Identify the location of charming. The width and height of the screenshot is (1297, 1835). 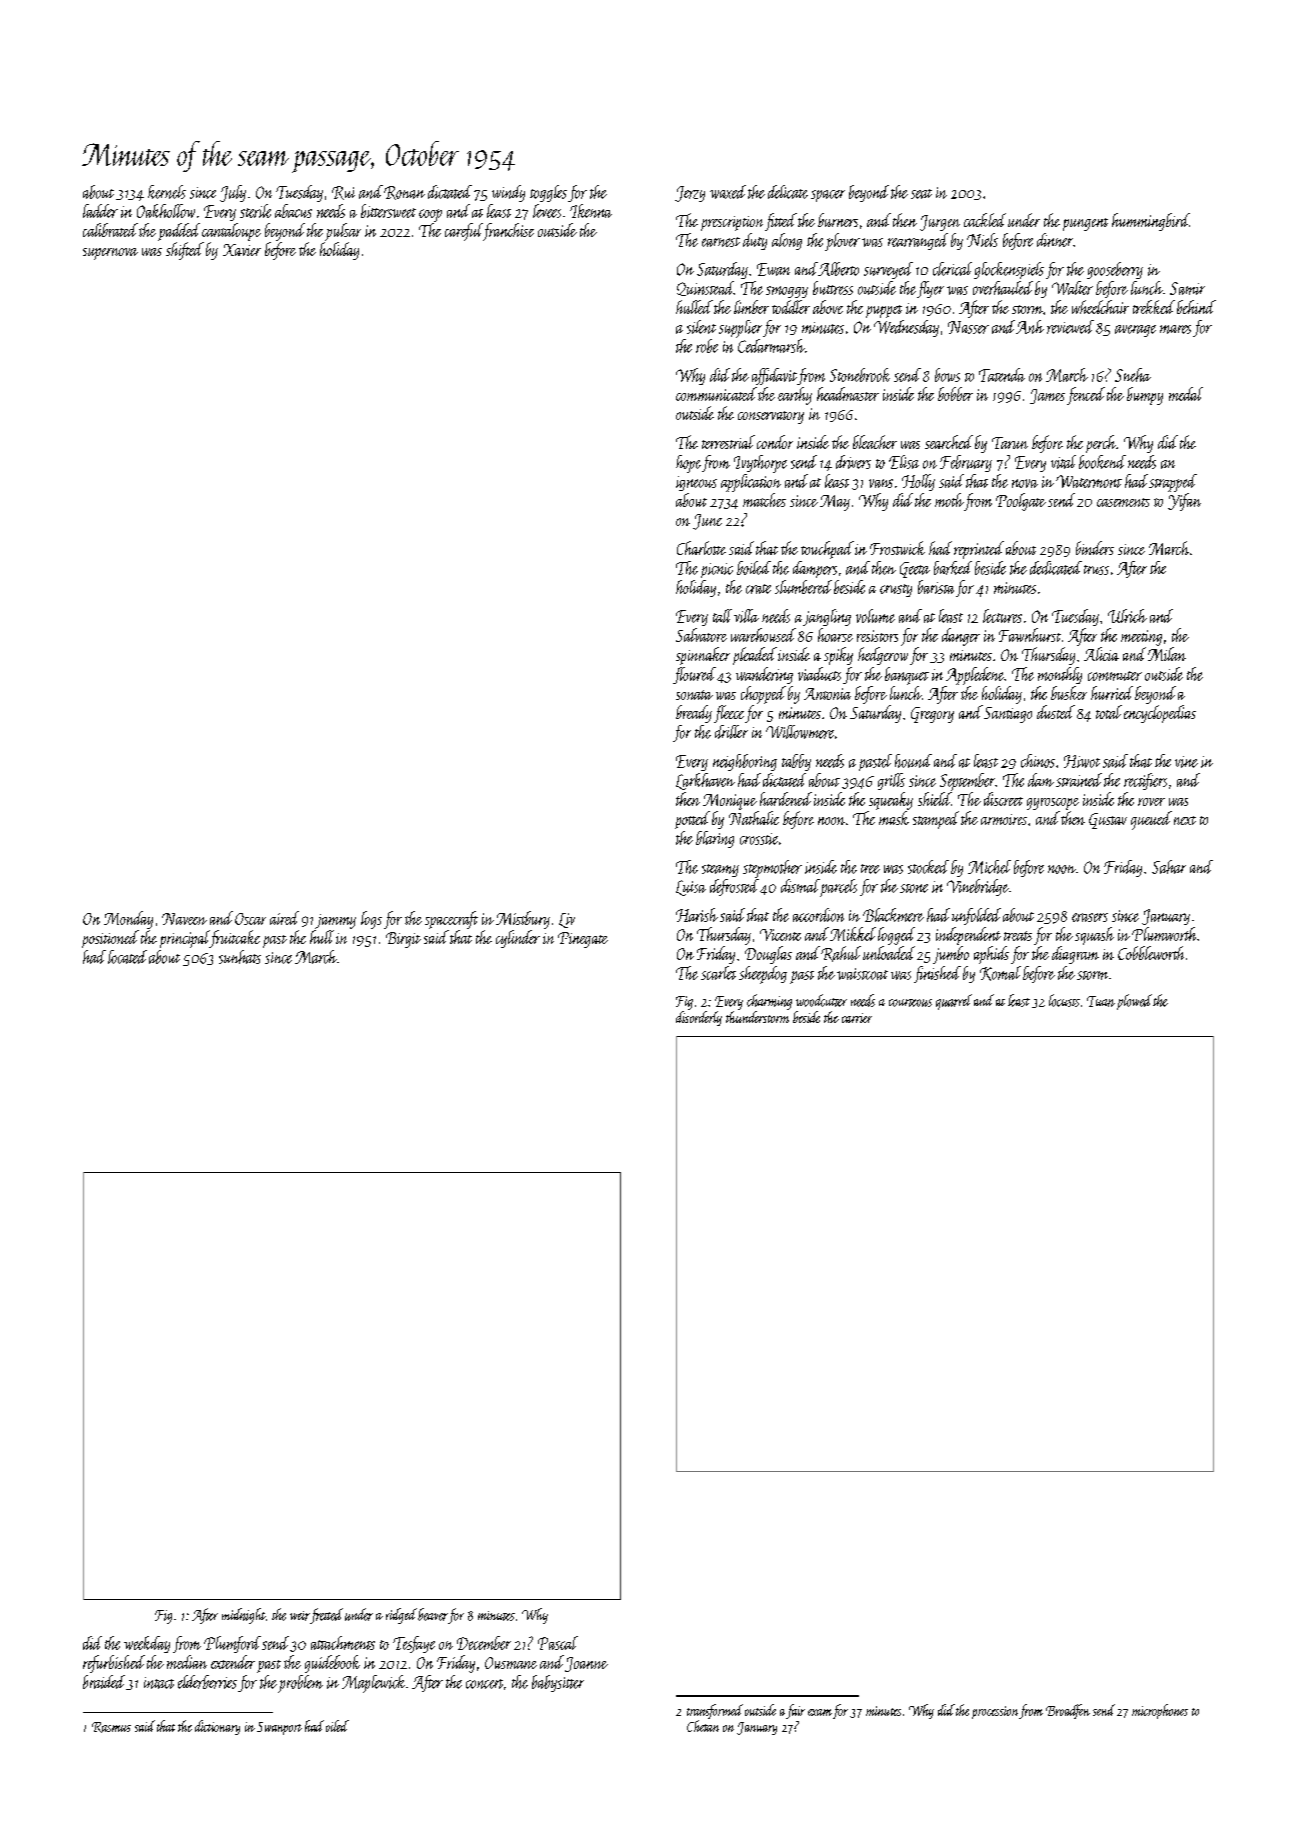
(769, 1002).
